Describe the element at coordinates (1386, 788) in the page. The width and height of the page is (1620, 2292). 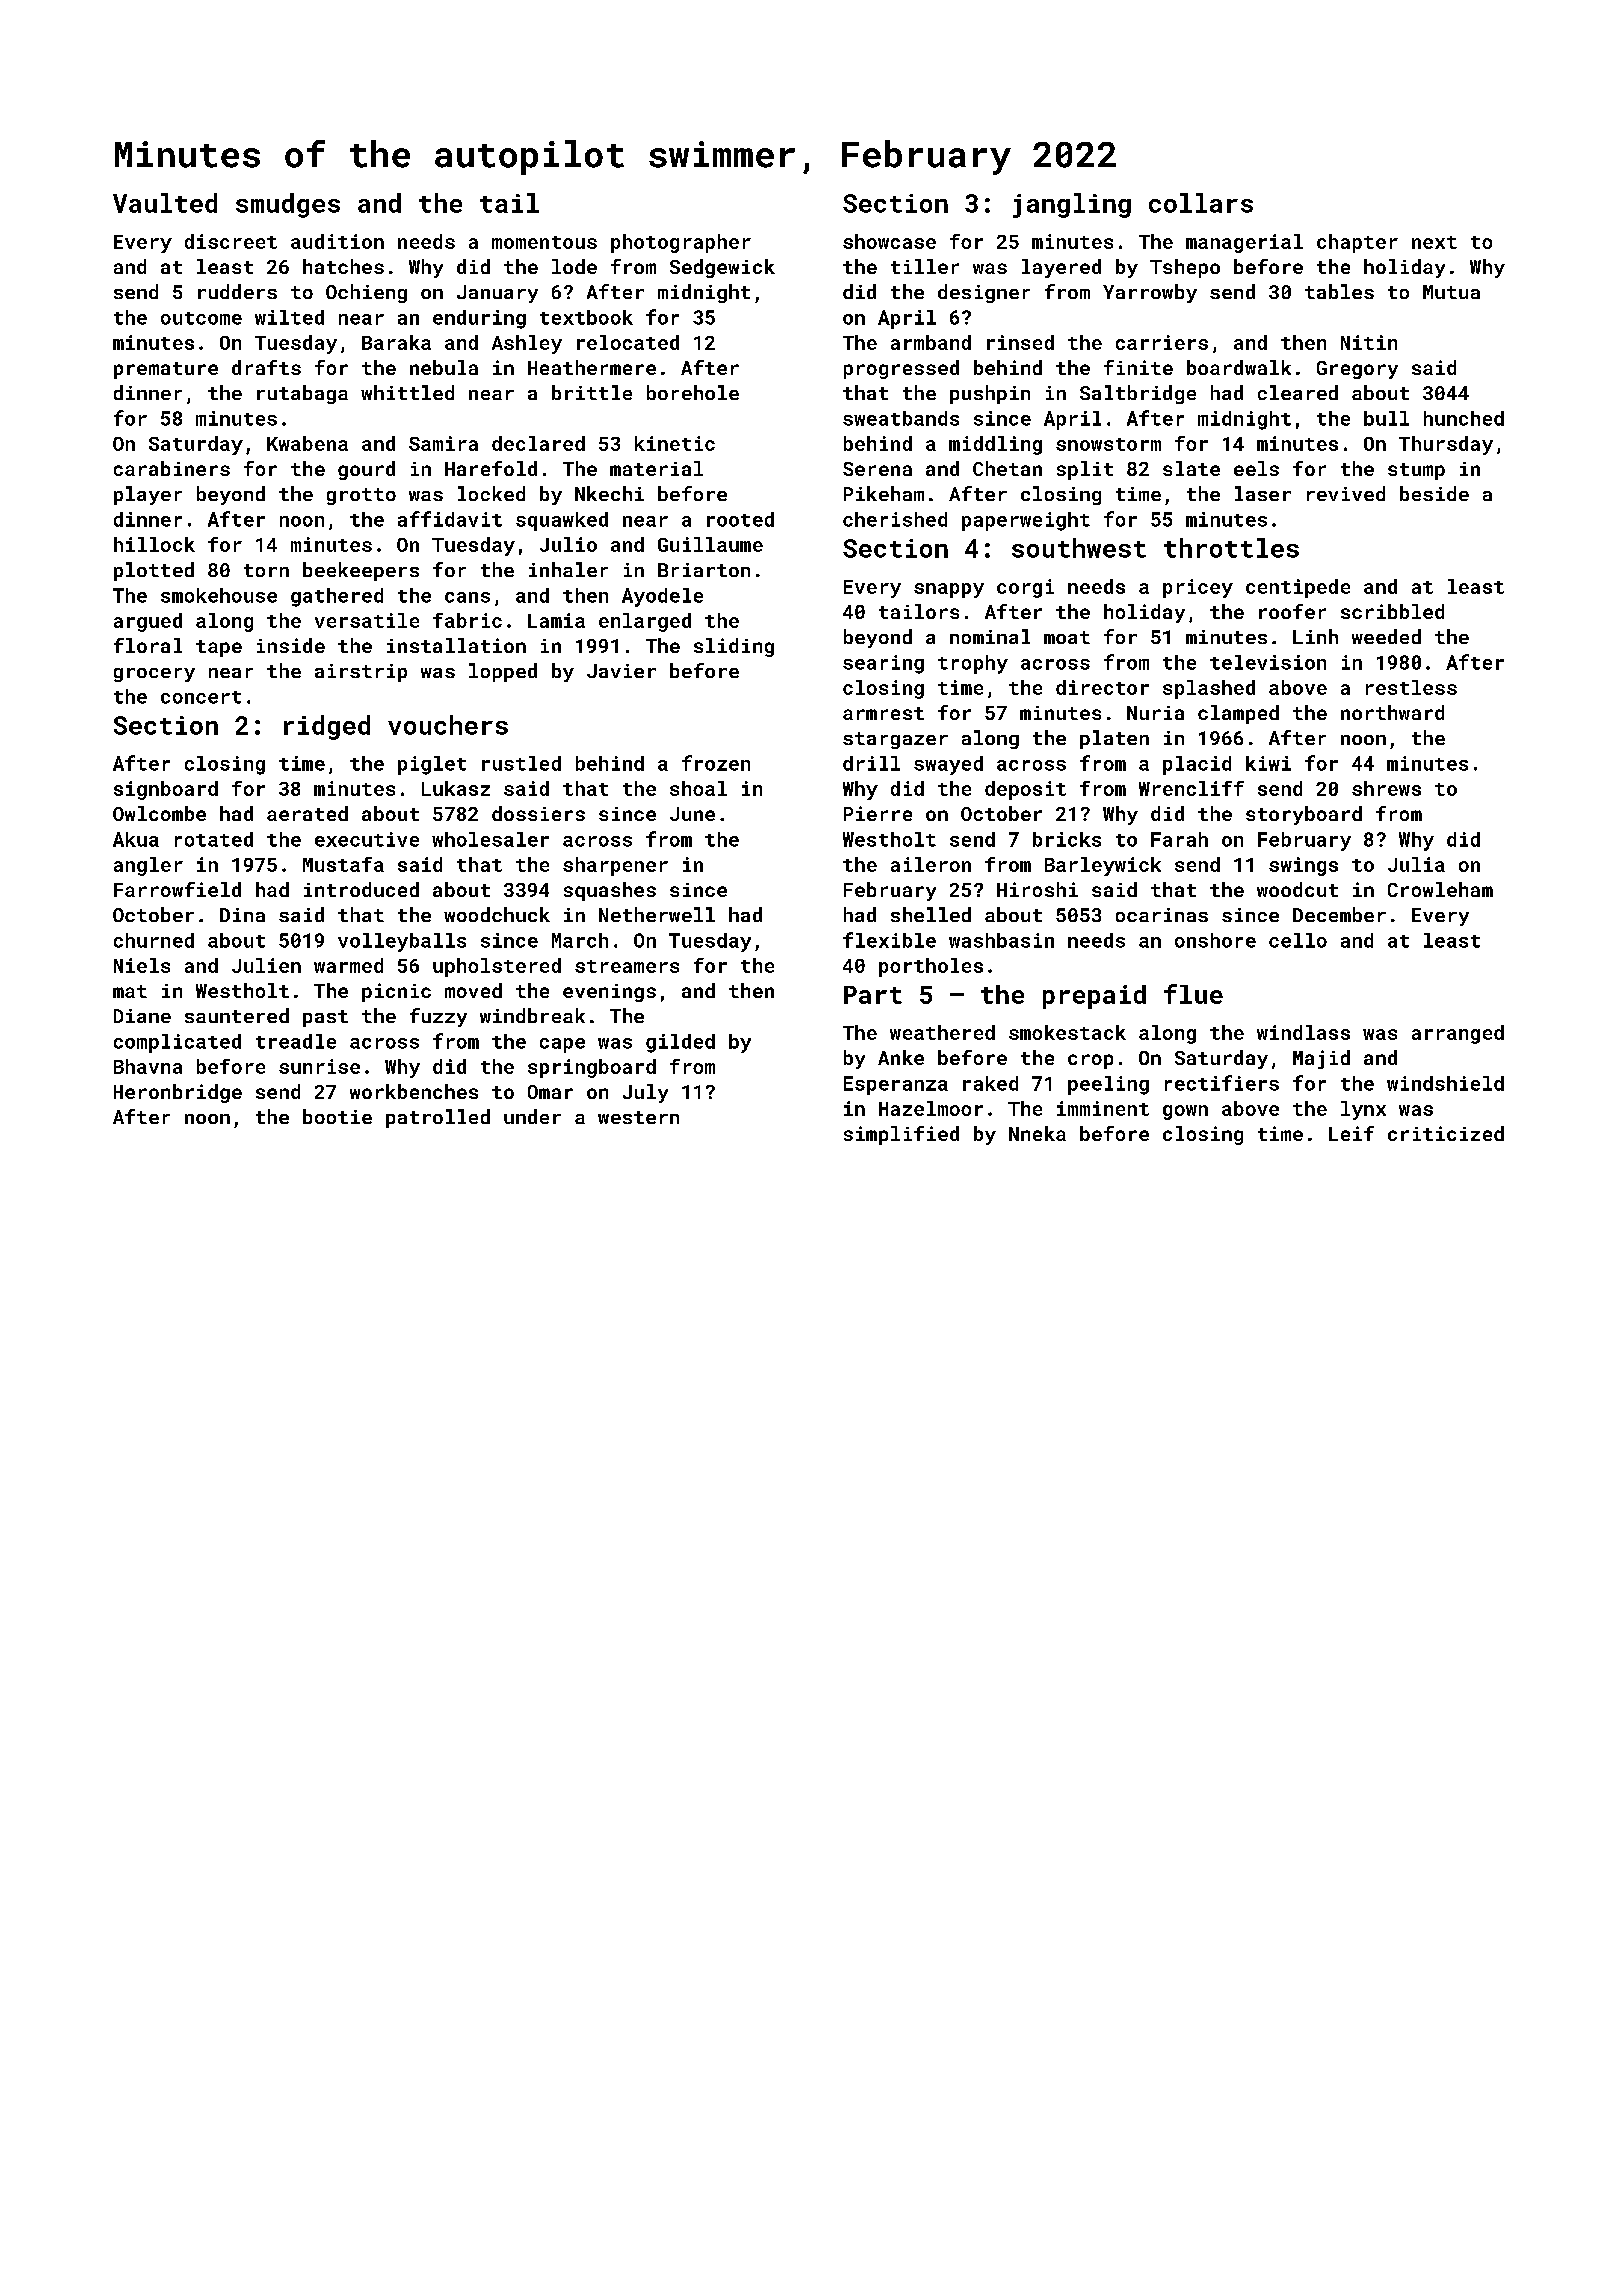
I see `shrews` at that location.
